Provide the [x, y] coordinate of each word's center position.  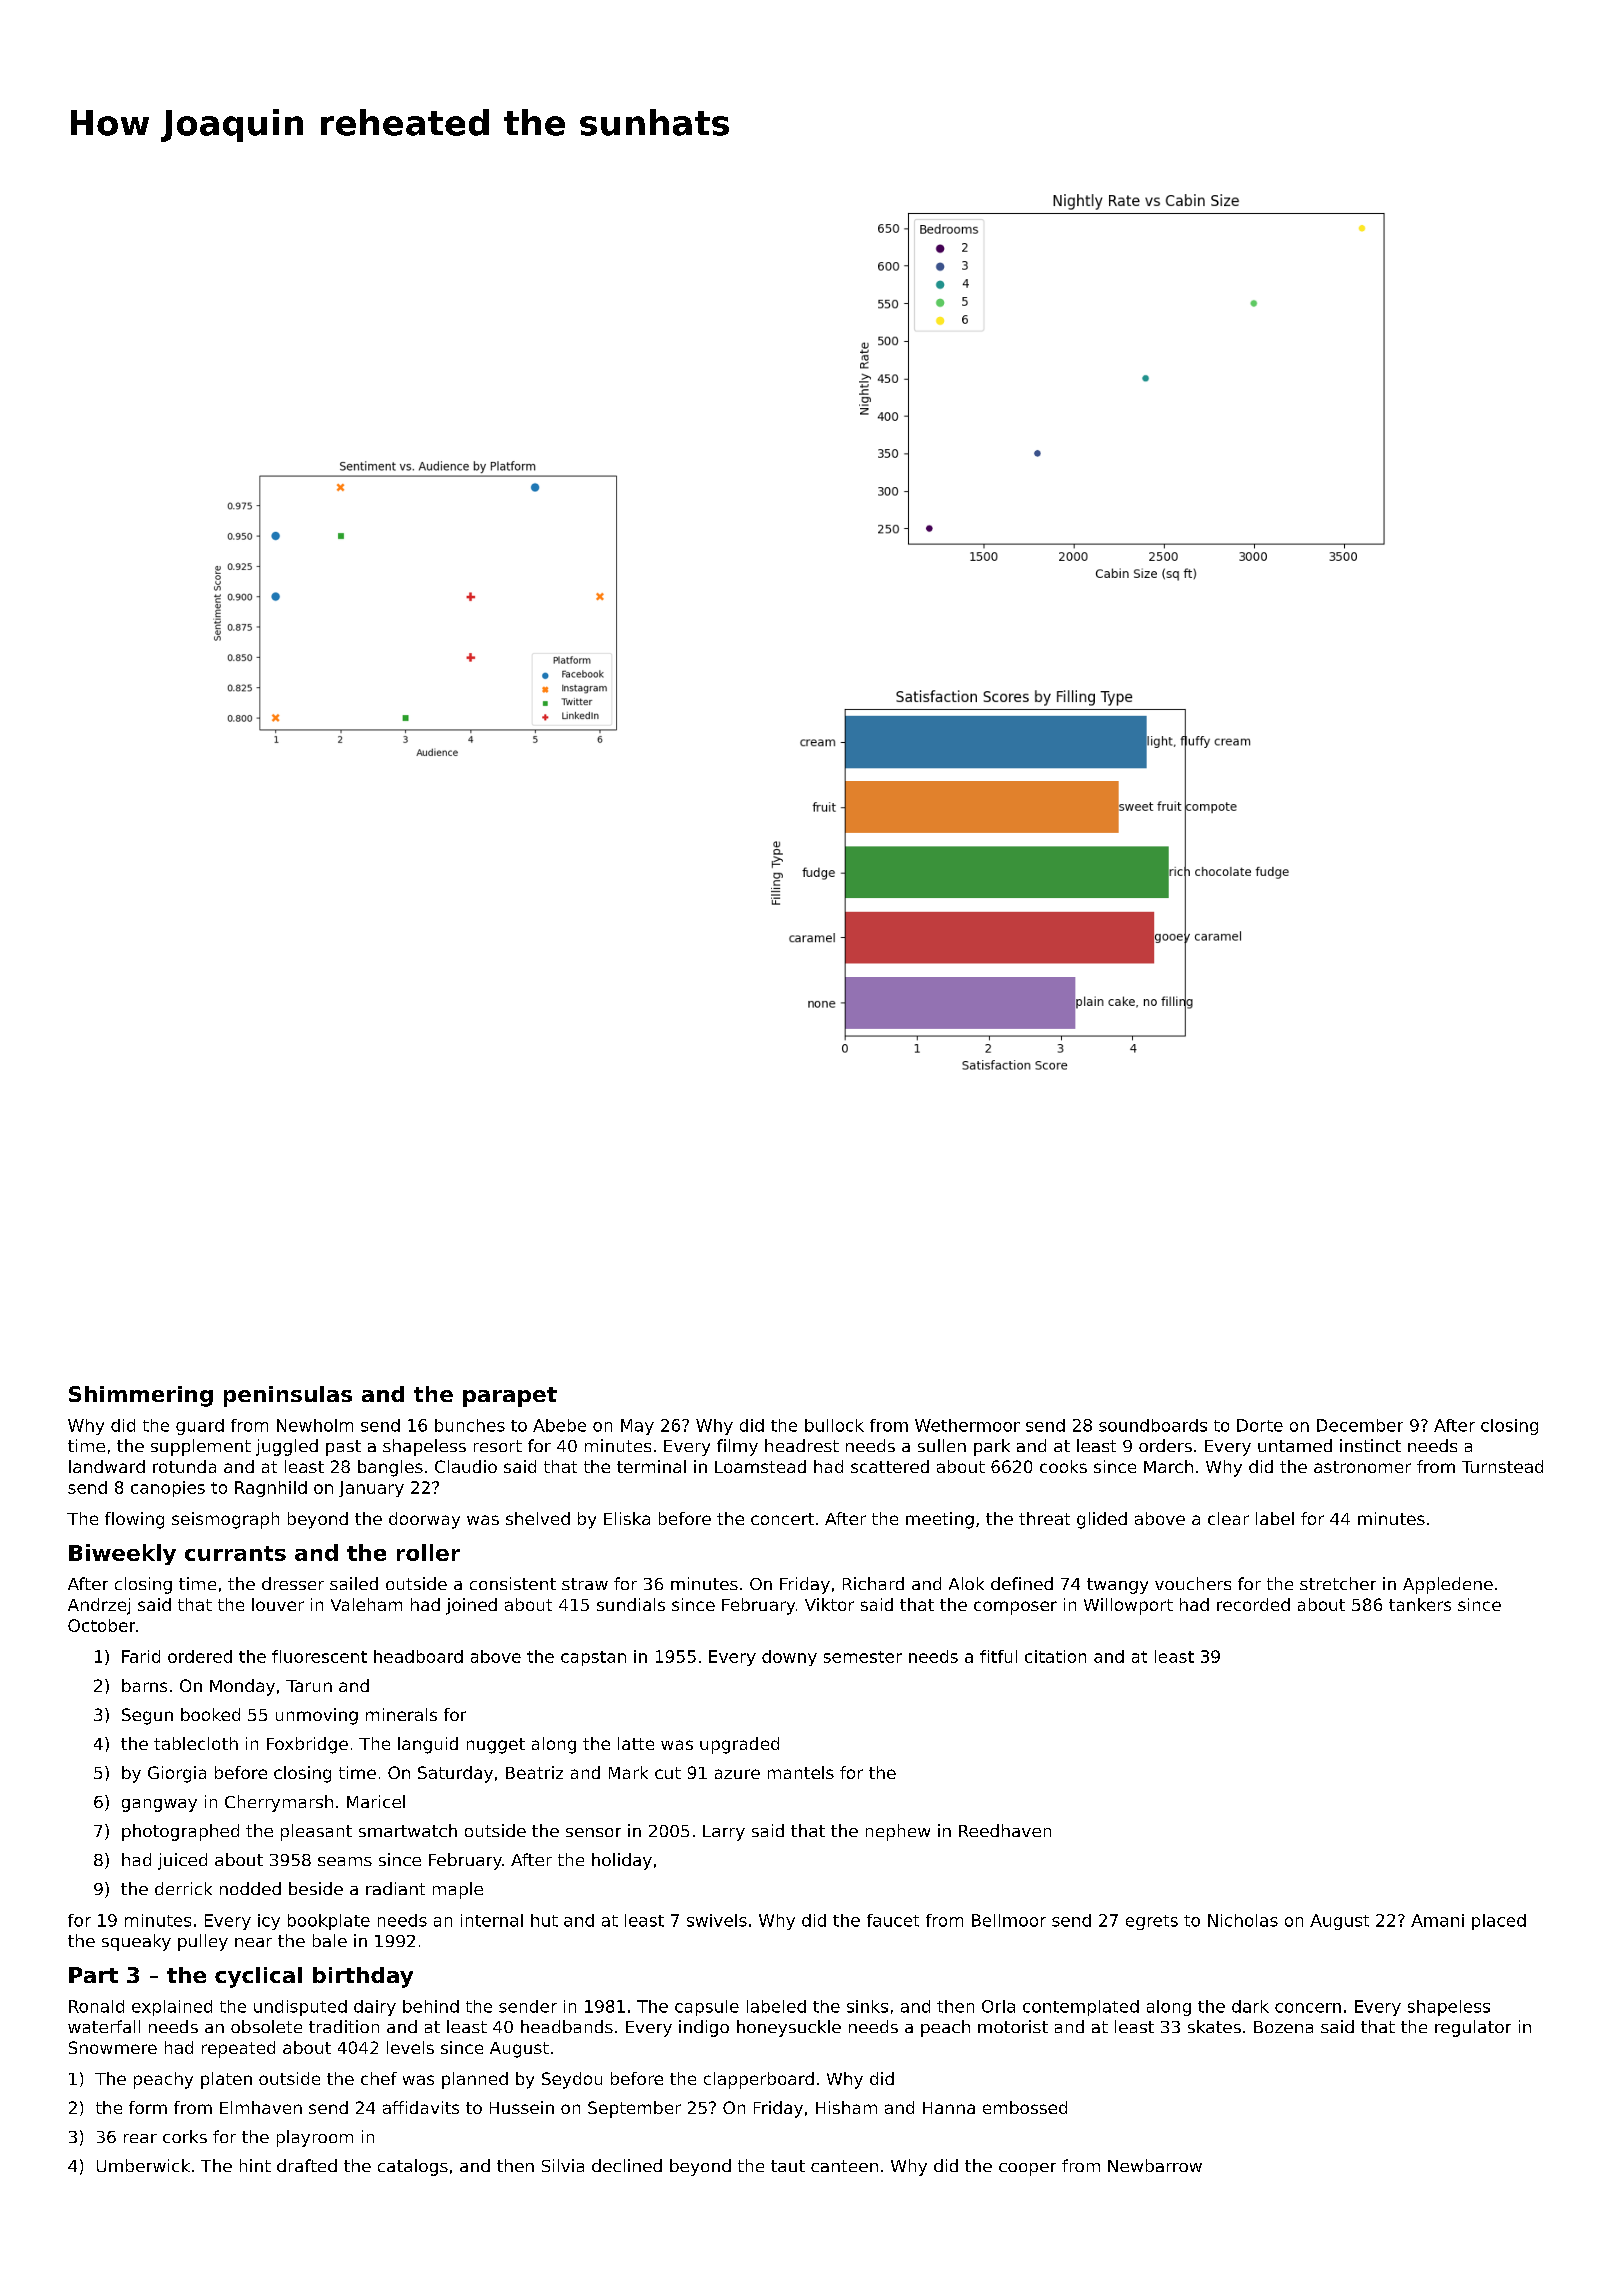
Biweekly [122, 1554]
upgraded [739, 1745]
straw [585, 1584]
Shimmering [141, 1396]
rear [140, 2138]
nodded [250, 1888]
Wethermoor [967, 1425]
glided [1102, 1520]
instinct [1370, 1445]
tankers [1420, 1604]
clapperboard [759, 2080]
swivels [717, 1920]
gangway [159, 1805]
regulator [1473, 2028]
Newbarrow [1155, 2165]
